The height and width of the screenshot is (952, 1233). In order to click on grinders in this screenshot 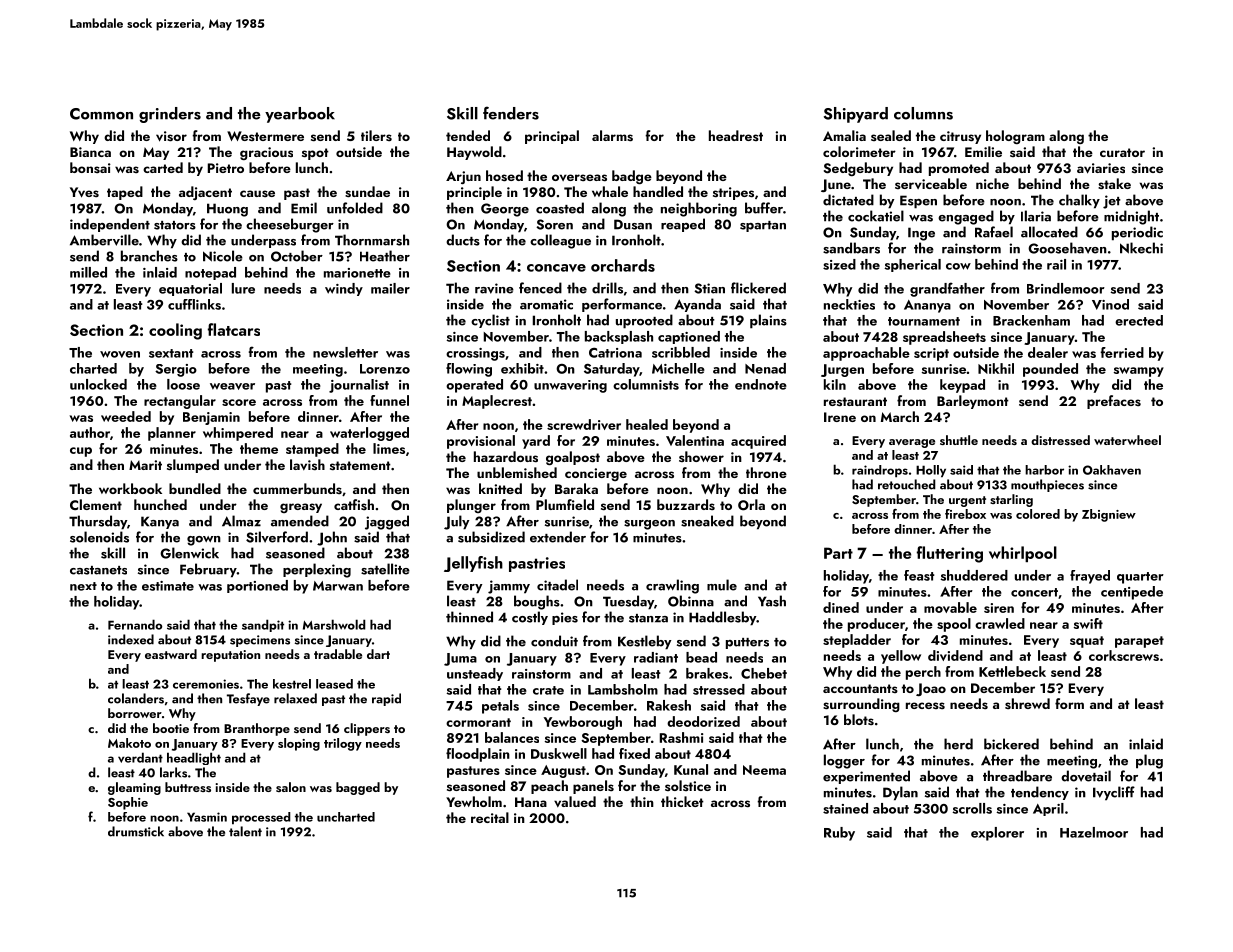, I will do `click(170, 115)`.
